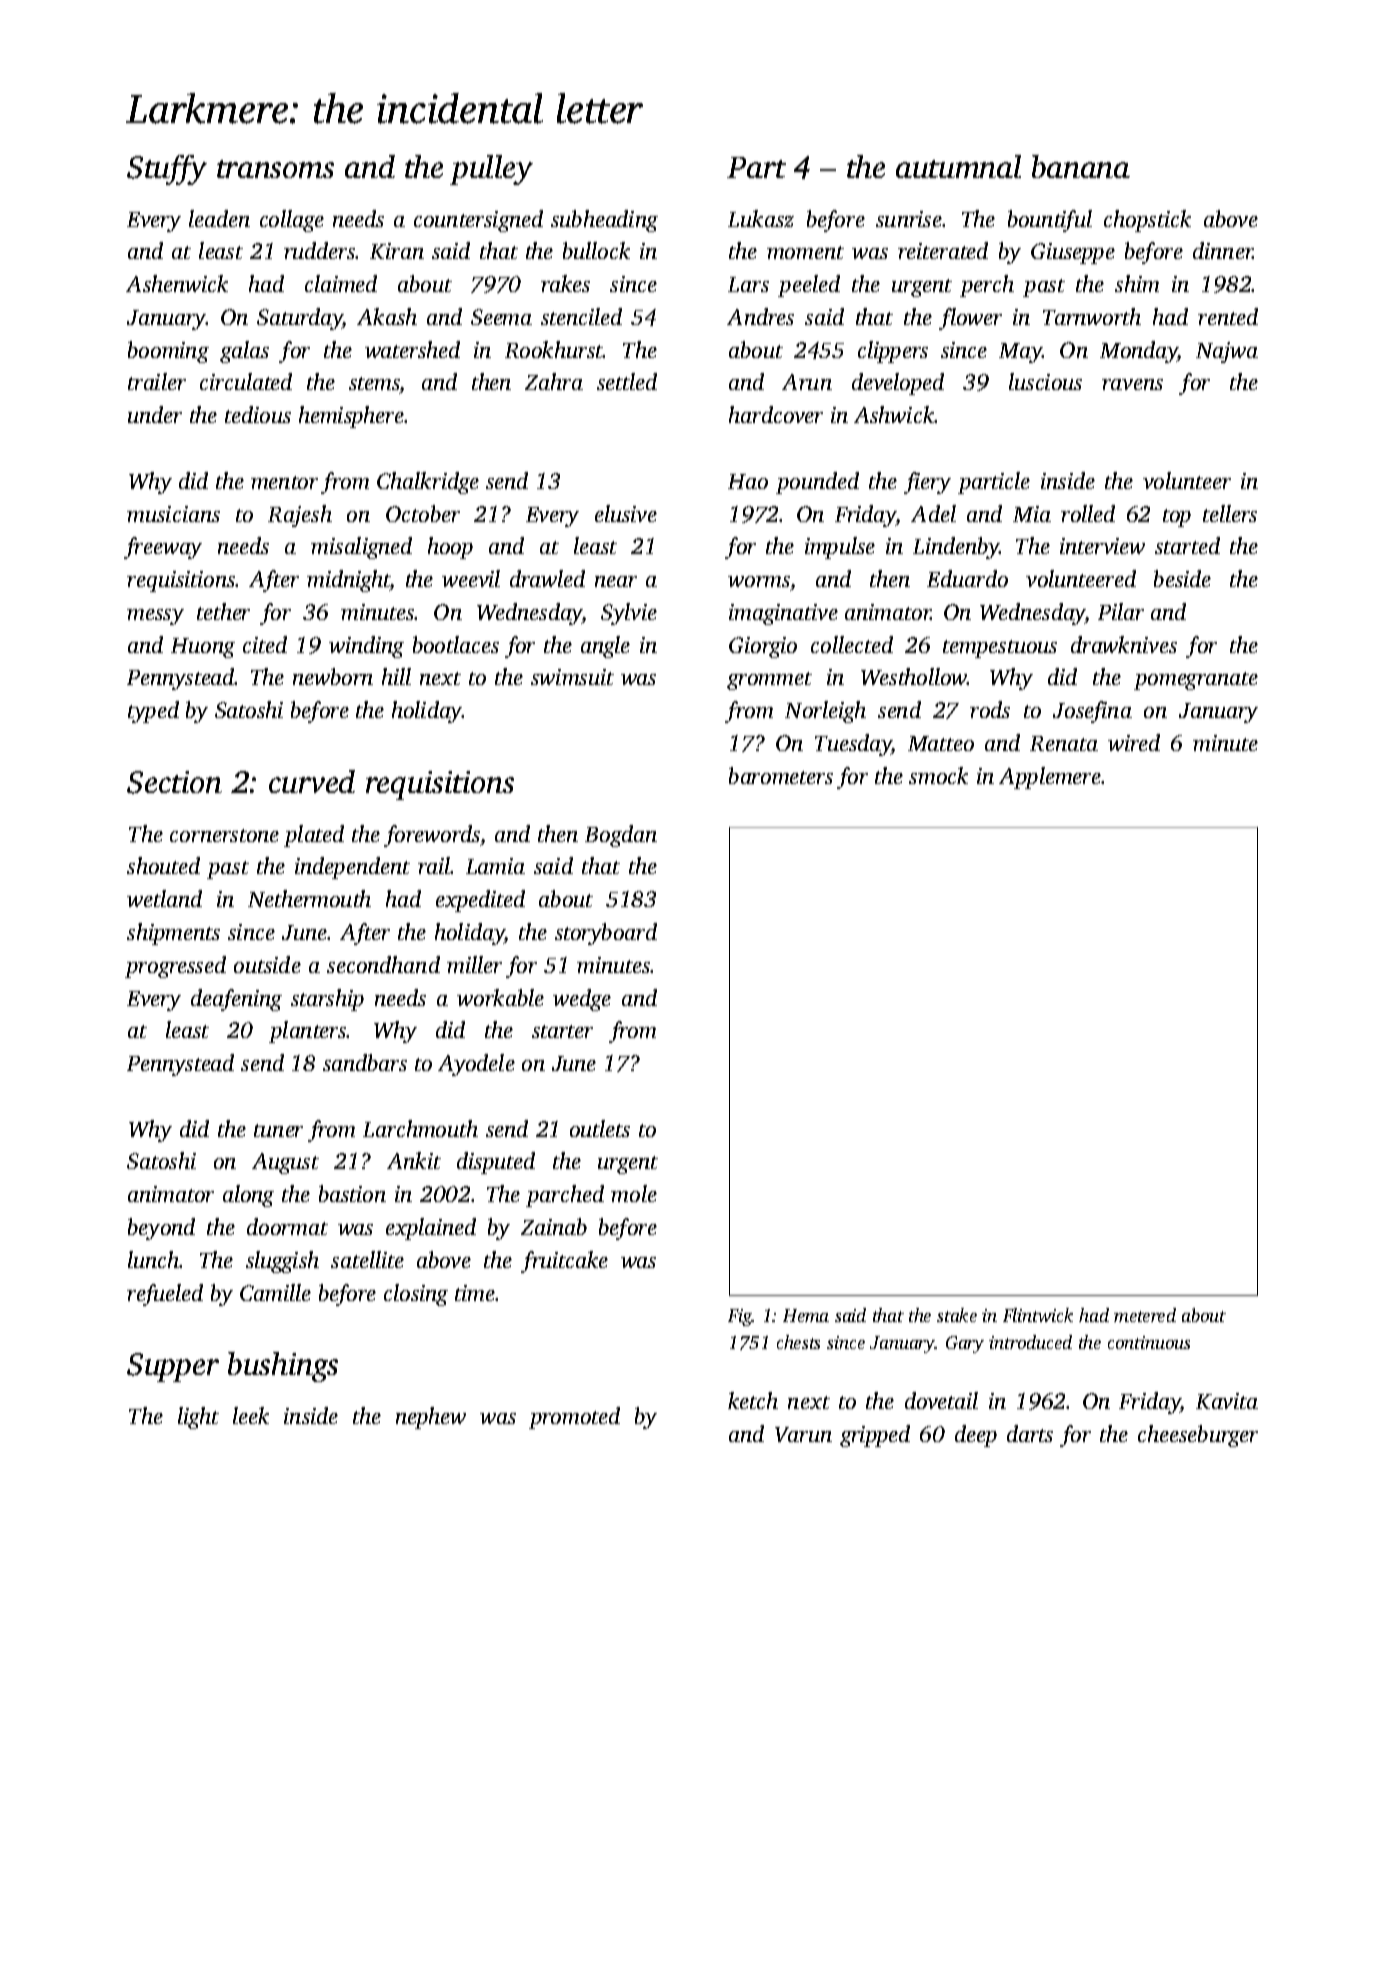 The height and width of the page is (1969, 1386). What do you see at coordinates (938, 775) in the page?
I see `smock` at bounding box center [938, 775].
